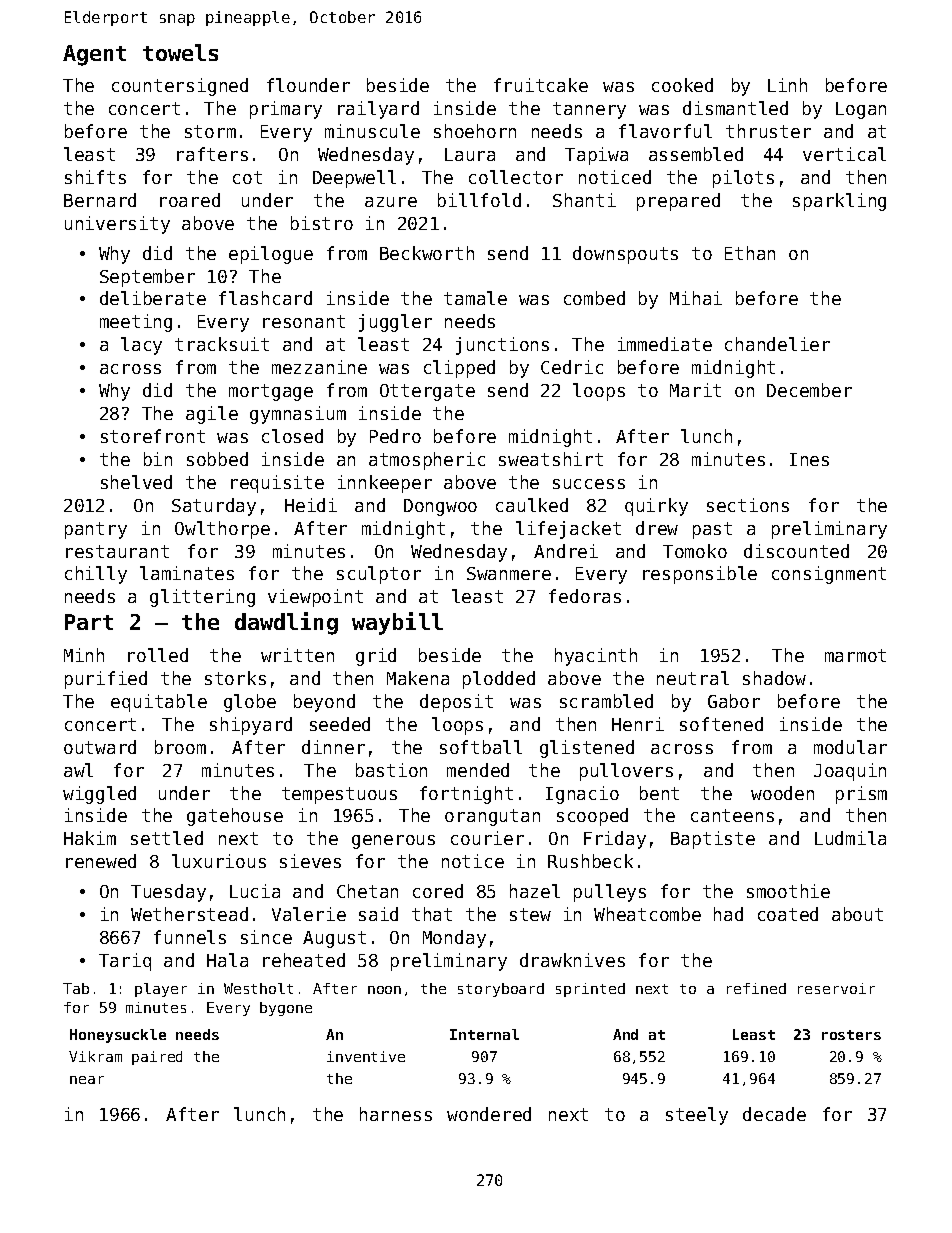 This screenshot has height=1233, width=952. I want to click on settled, so click(167, 838).
